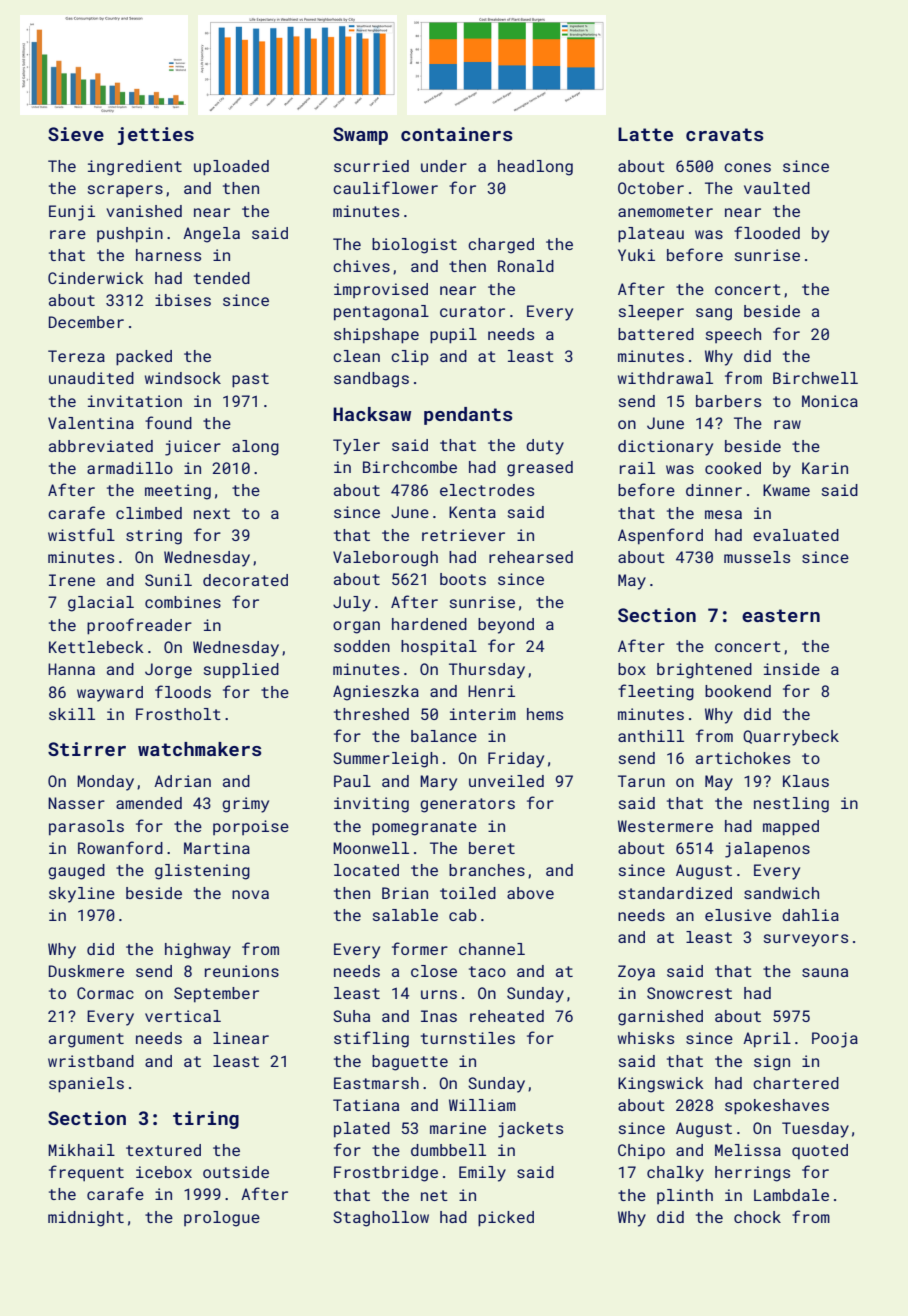 The height and width of the screenshot is (1316, 908). I want to click on uploaded, so click(231, 168).
